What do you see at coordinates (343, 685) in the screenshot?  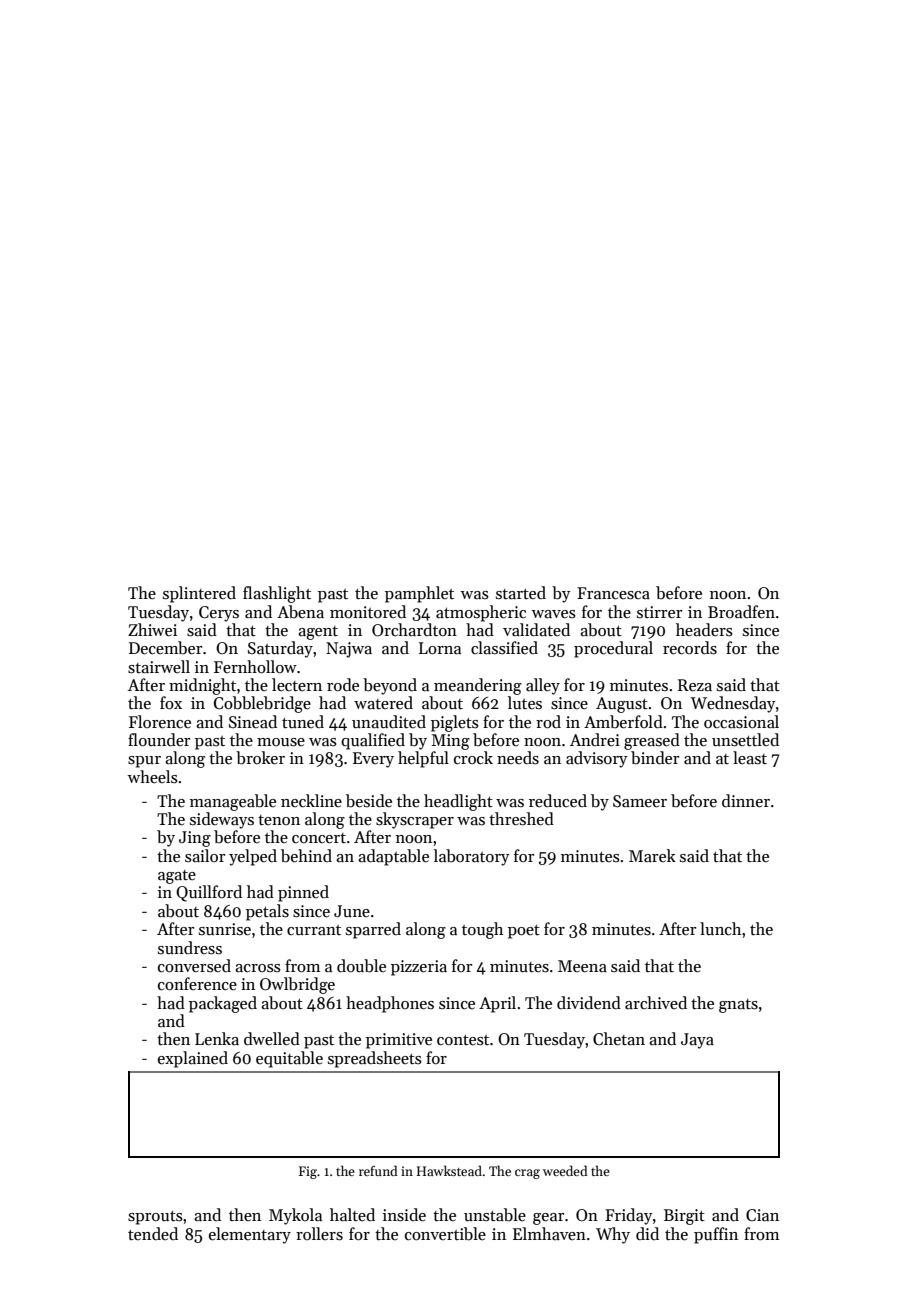 I see `rode` at bounding box center [343, 685].
